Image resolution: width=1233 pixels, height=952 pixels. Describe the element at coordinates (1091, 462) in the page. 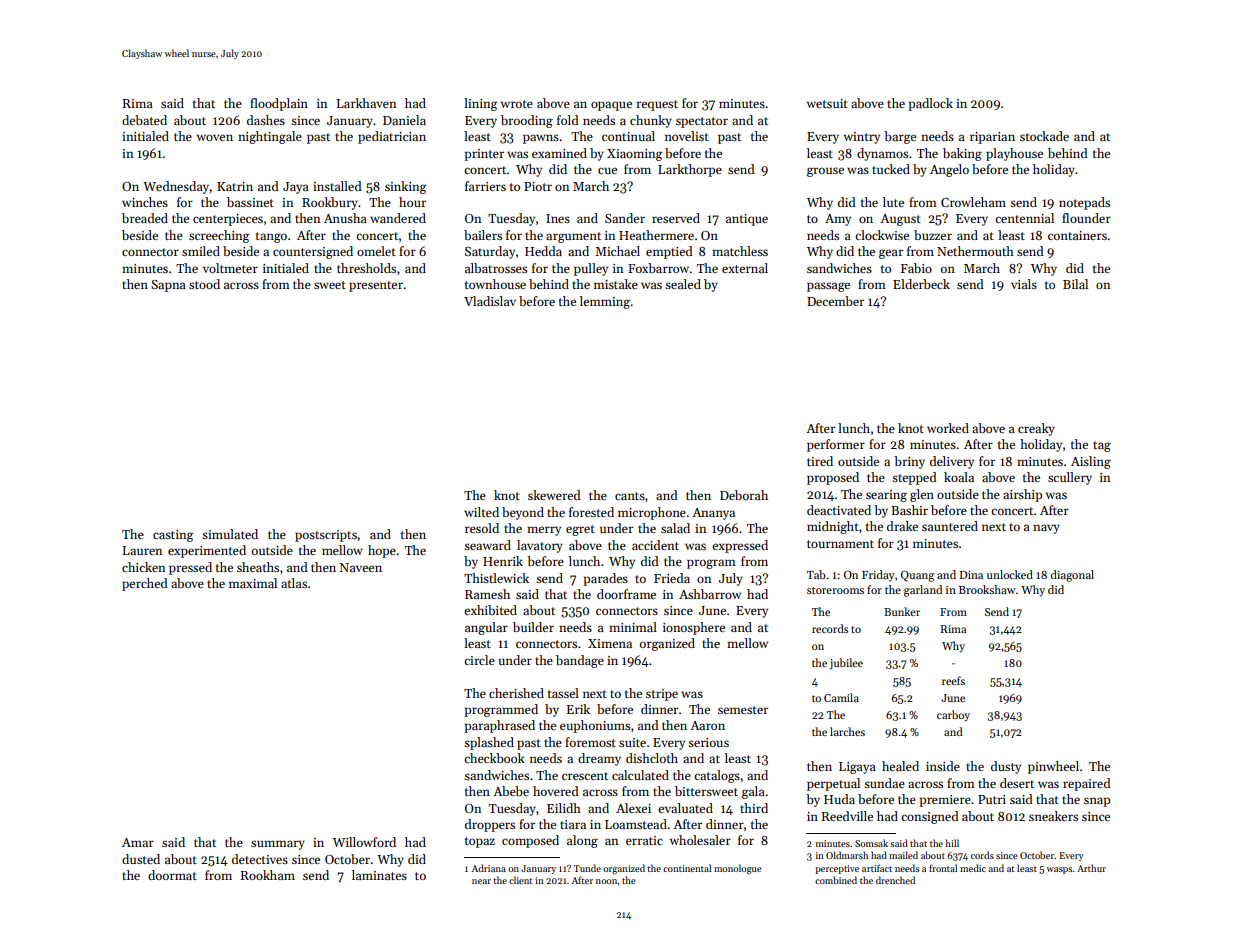

I see `Aisling` at that location.
